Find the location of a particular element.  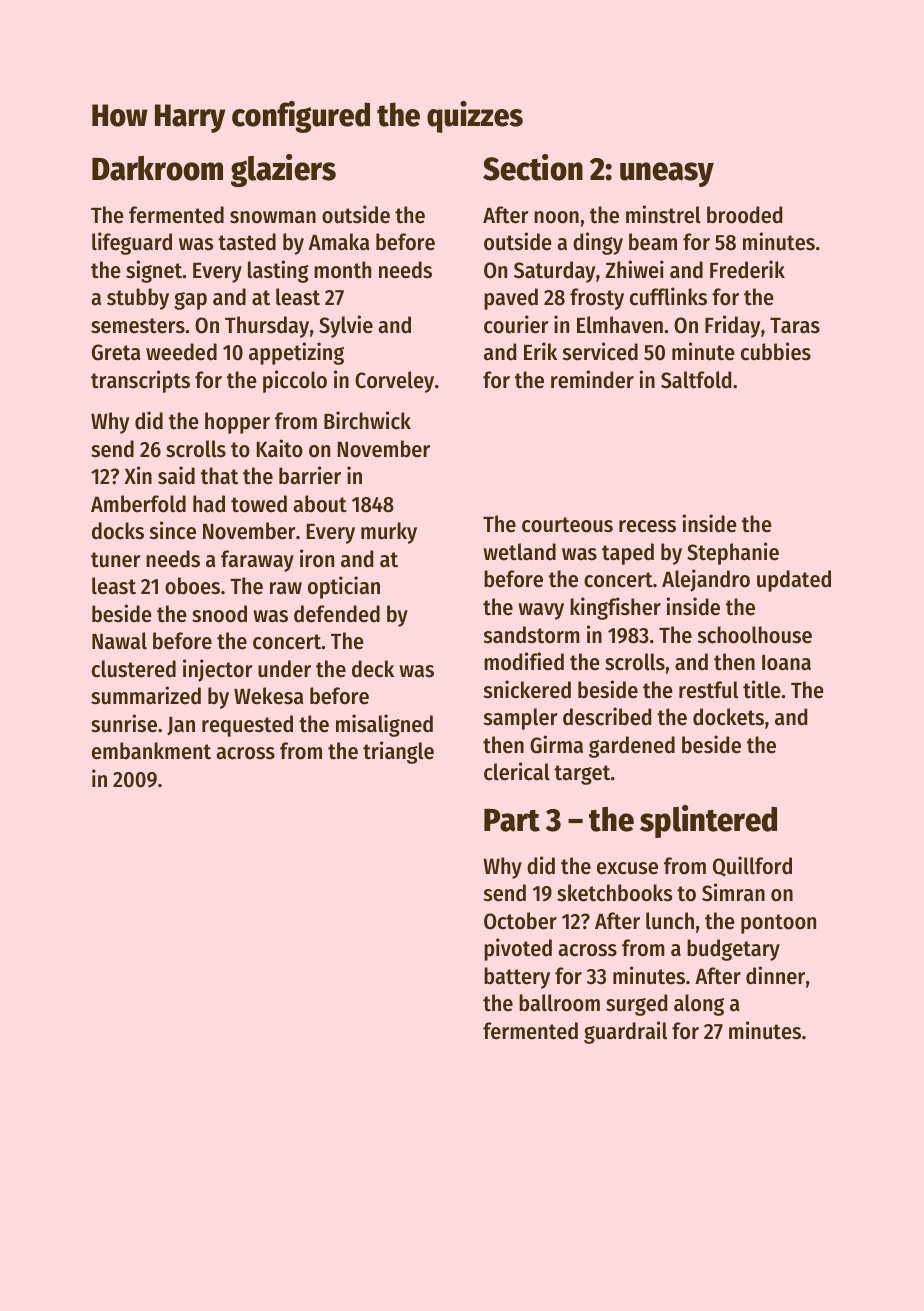

glaziers is located at coordinates (283, 170).
